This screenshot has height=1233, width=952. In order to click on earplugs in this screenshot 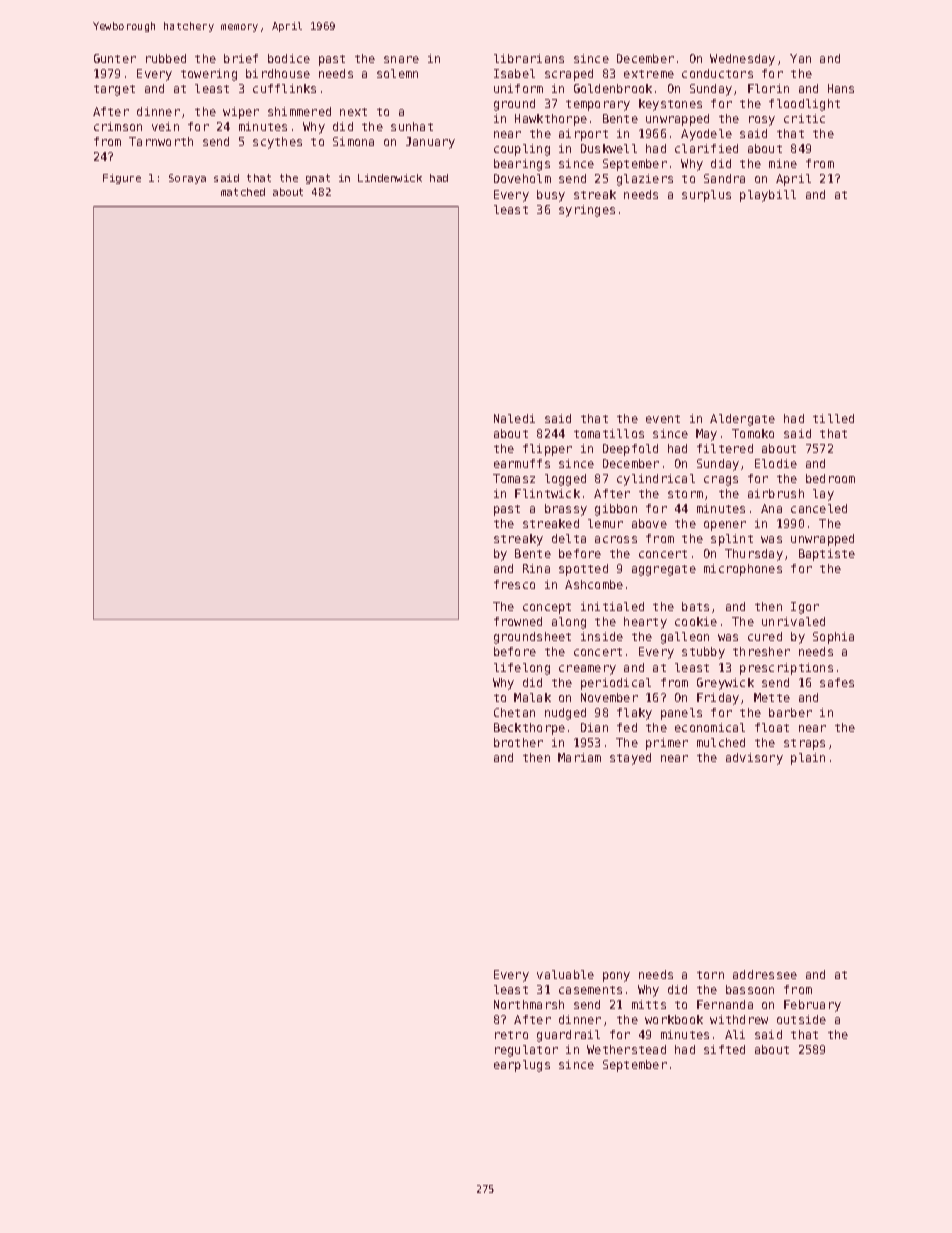, I will do `click(522, 1066)`.
